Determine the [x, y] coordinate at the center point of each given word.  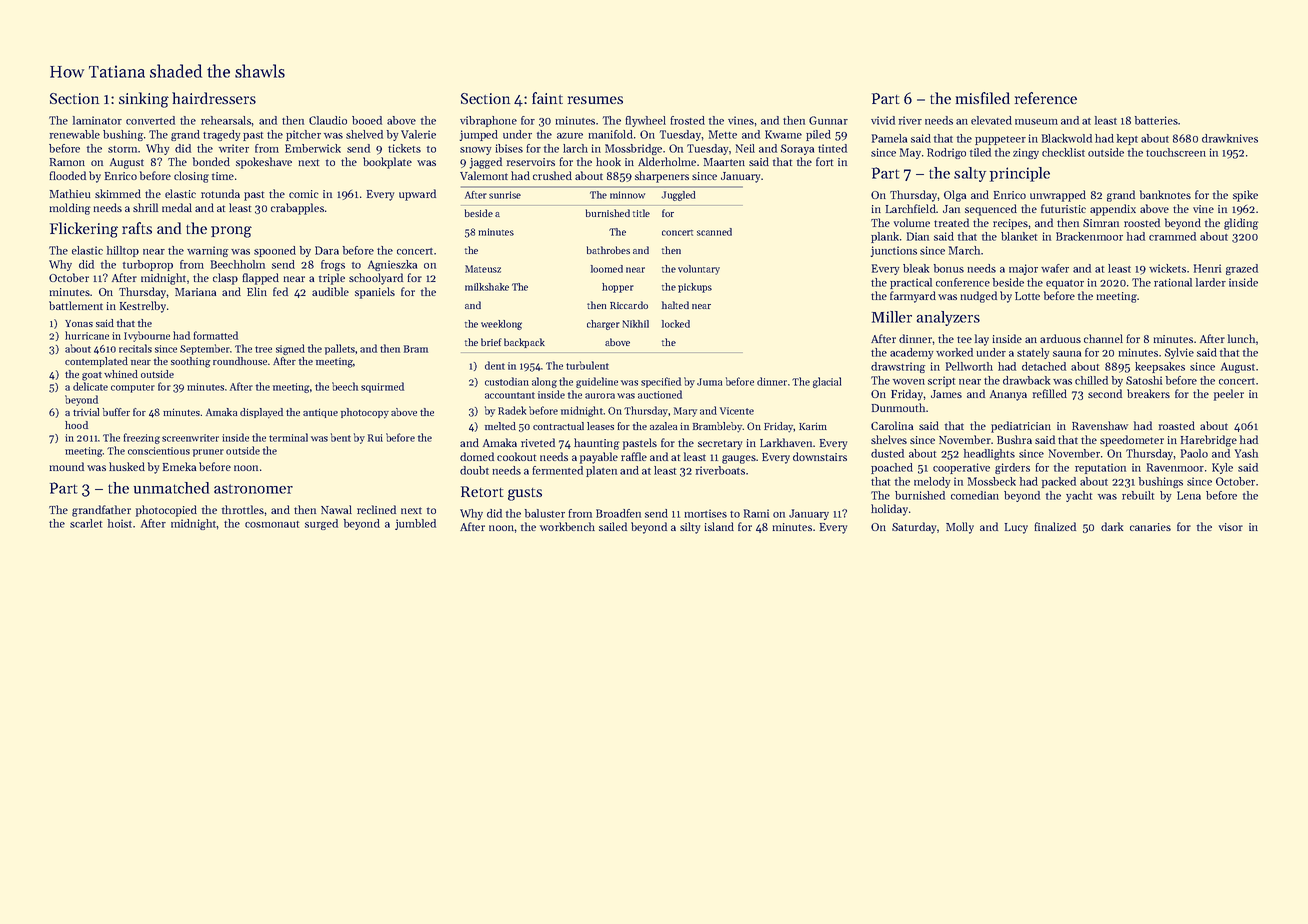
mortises [705, 513]
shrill [145, 207]
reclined [376, 509]
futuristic [1063, 208]
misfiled [983, 98]
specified [661, 382]
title [641, 213]
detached [1044, 366]
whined [121, 374]
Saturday [914, 528]
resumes [595, 100]
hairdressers [214, 98]
